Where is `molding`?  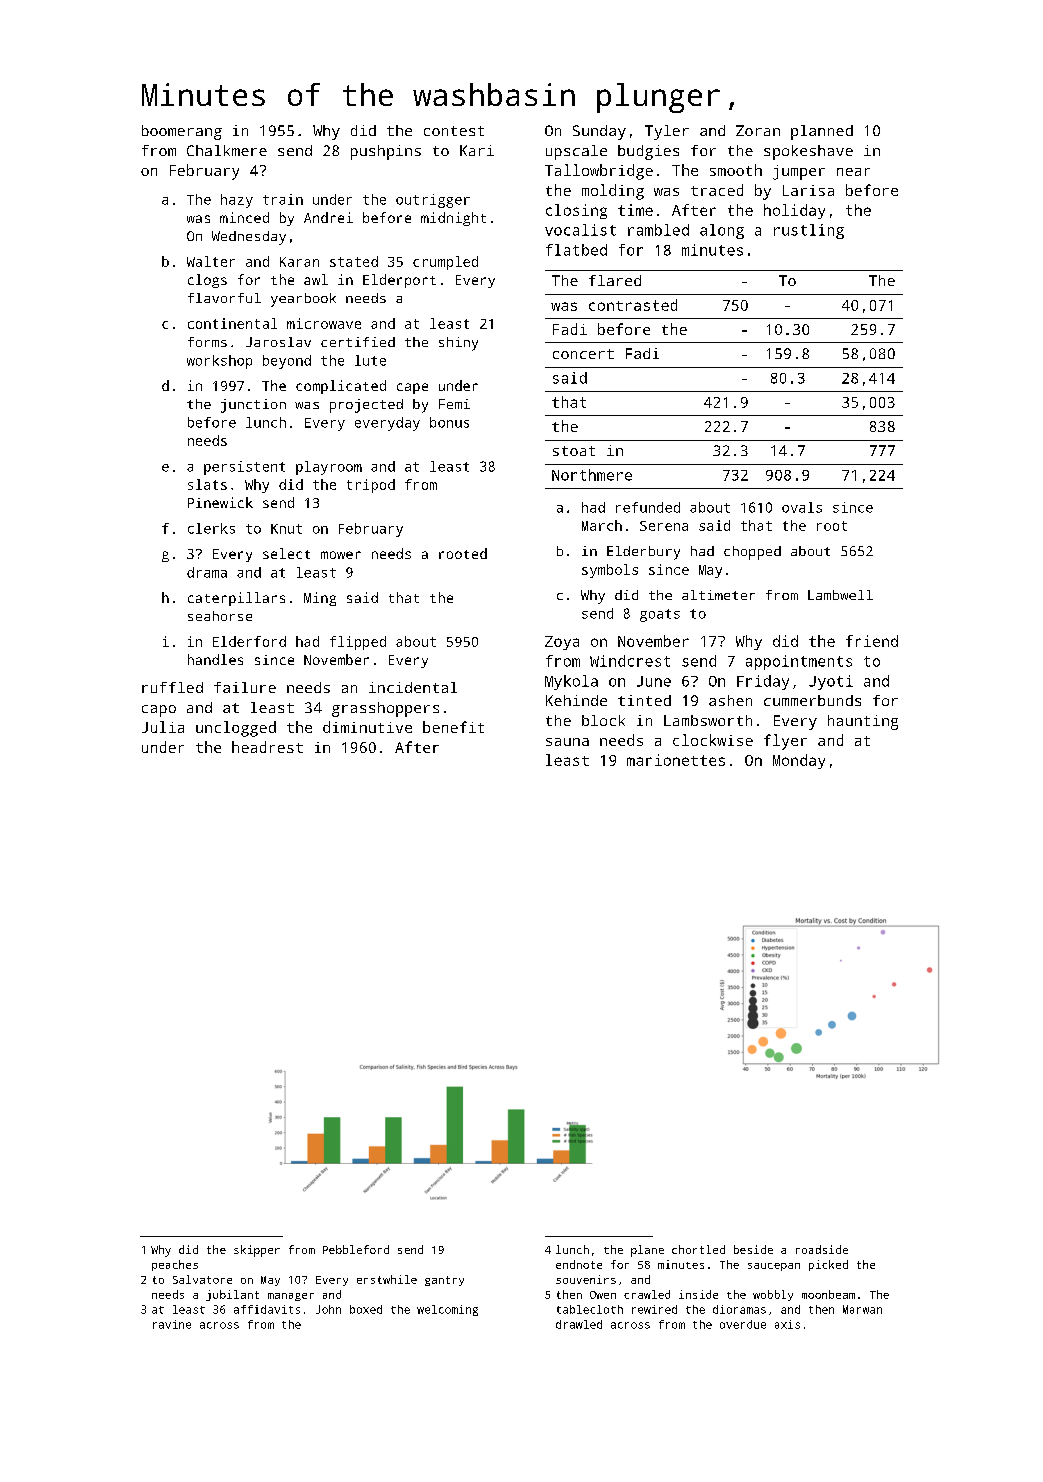 molding is located at coordinates (613, 192).
